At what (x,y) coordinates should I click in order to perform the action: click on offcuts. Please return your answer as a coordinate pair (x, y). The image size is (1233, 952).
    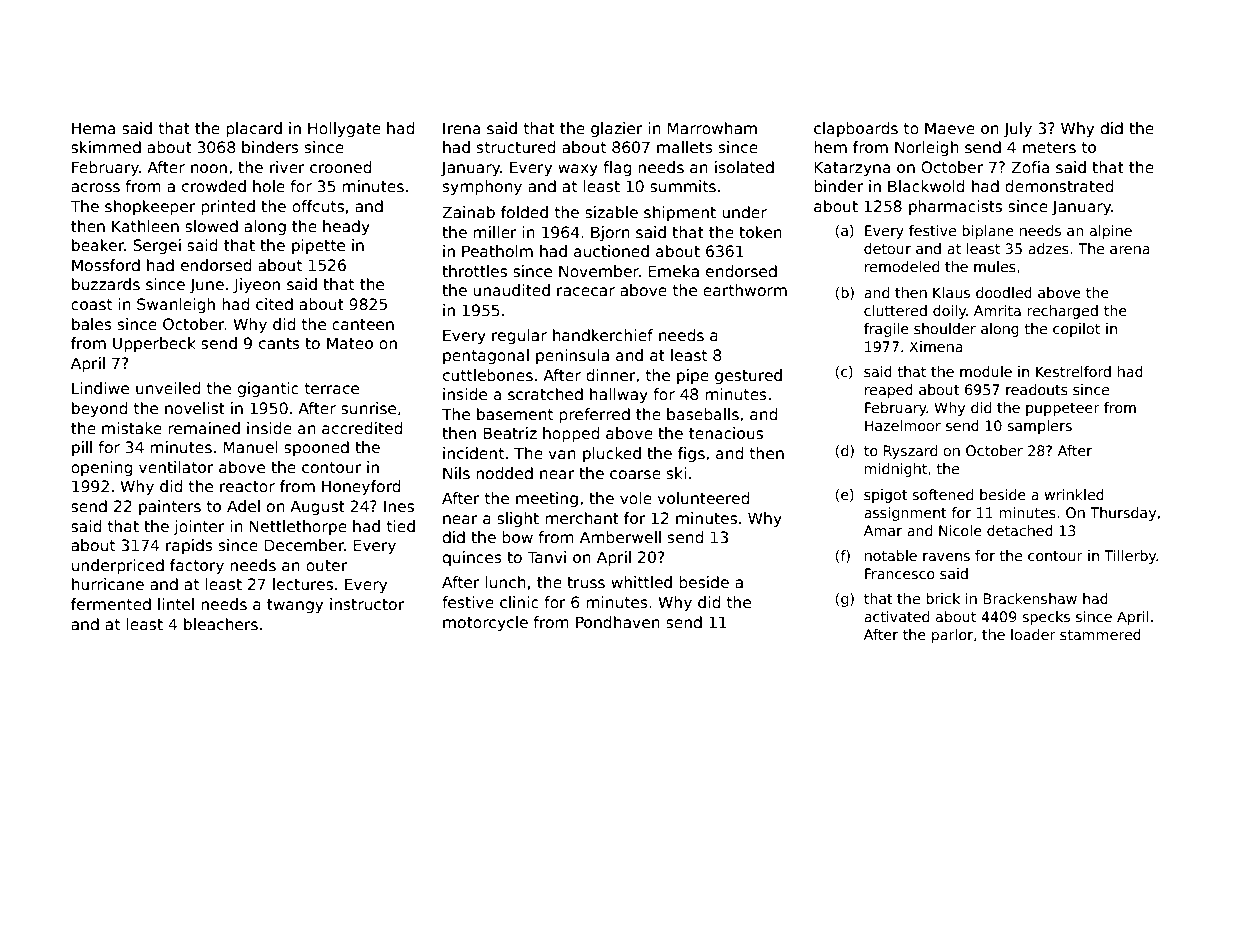
    Looking at the image, I should click on (318, 206).
